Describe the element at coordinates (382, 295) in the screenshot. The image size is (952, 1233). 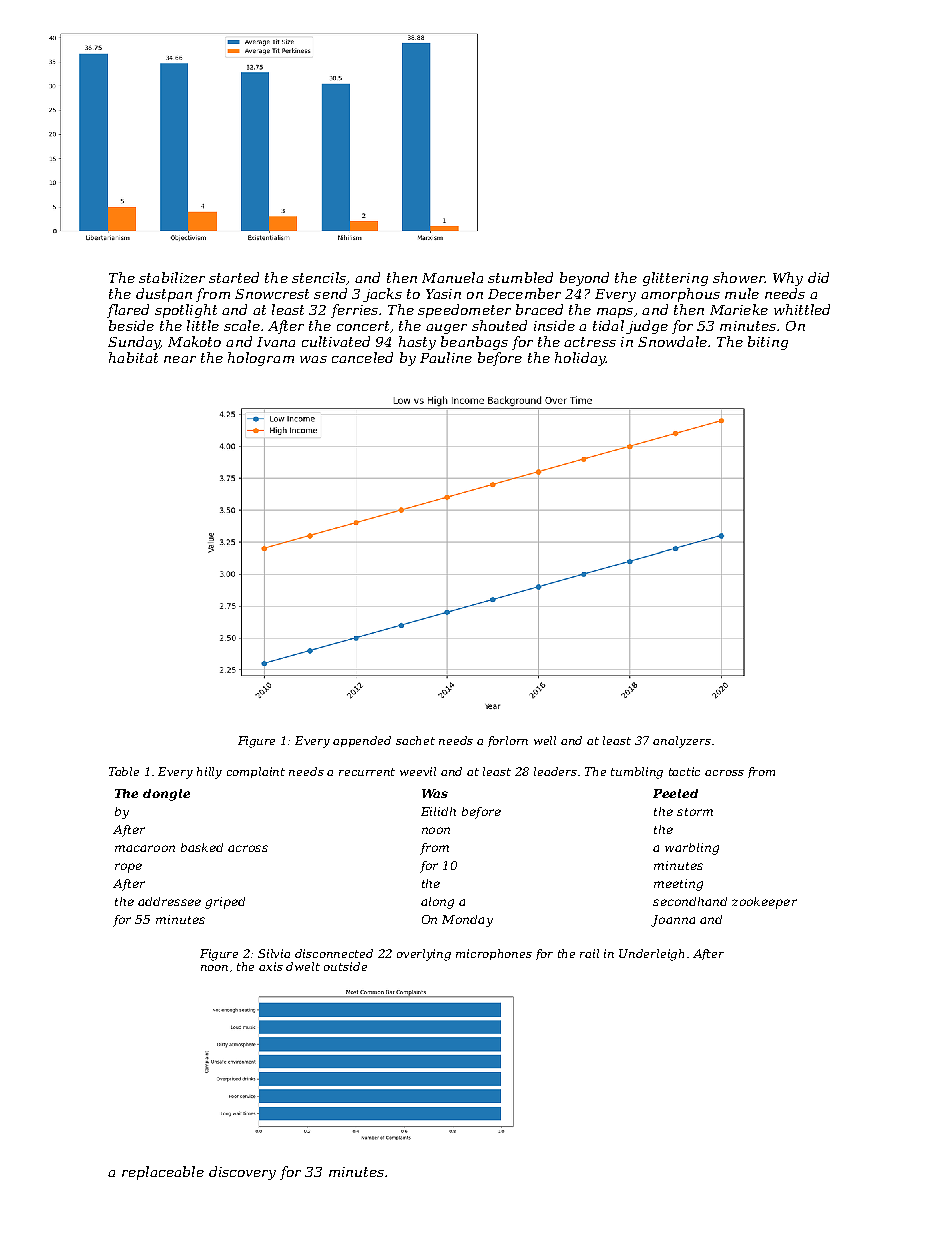
I see `jacks` at that location.
